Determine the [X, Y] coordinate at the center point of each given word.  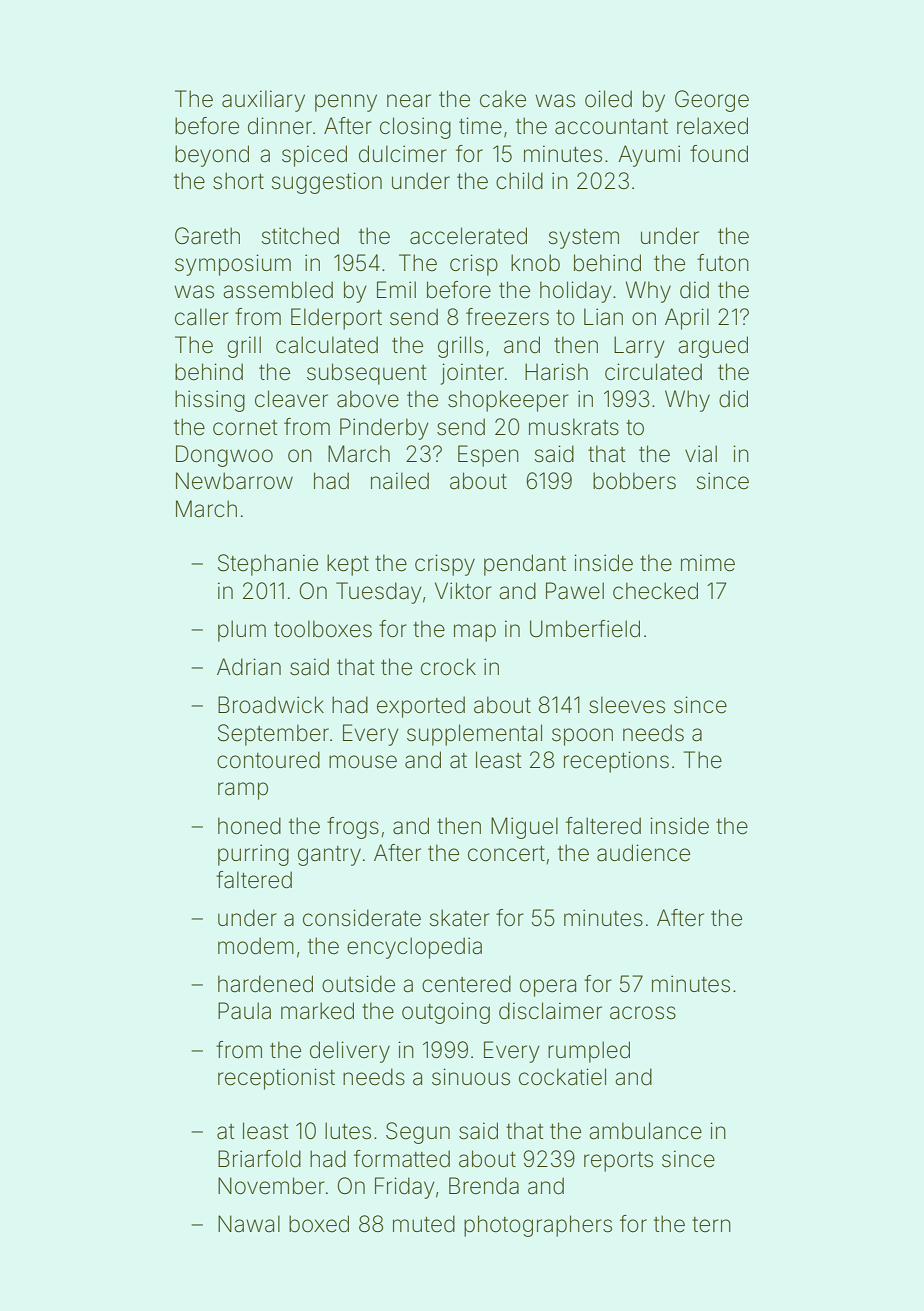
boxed [319, 1224]
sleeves [627, 705]
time [480, 126]
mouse [363, 762]
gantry [329, 856]
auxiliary [263, 101]
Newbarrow [234, 481]
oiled [608, 99]
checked [655, 591]
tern [711, 1225]
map [475, 633]
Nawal [249, 1224]
